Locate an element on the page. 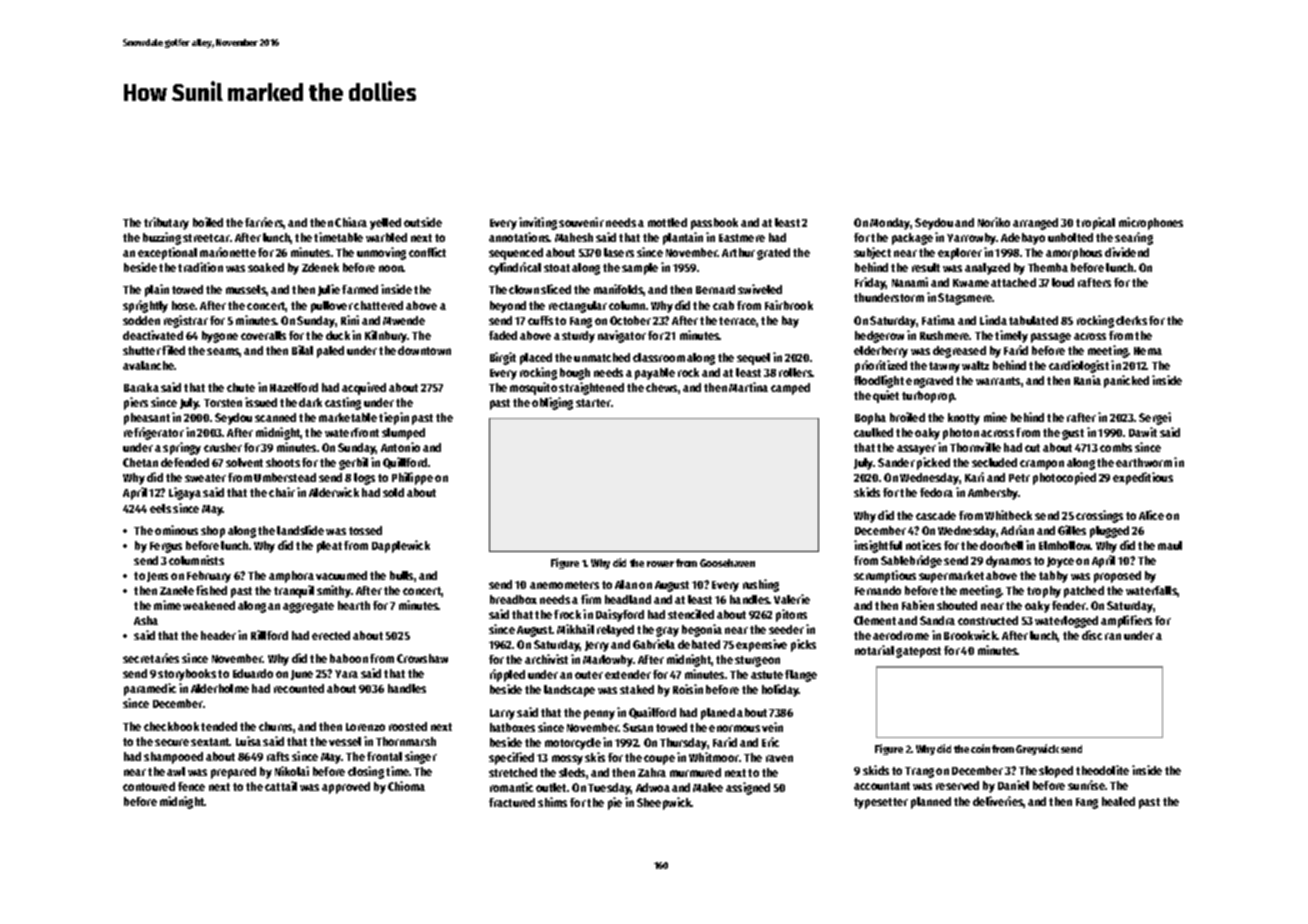  microphones is located at coordinates (1151, 223).
